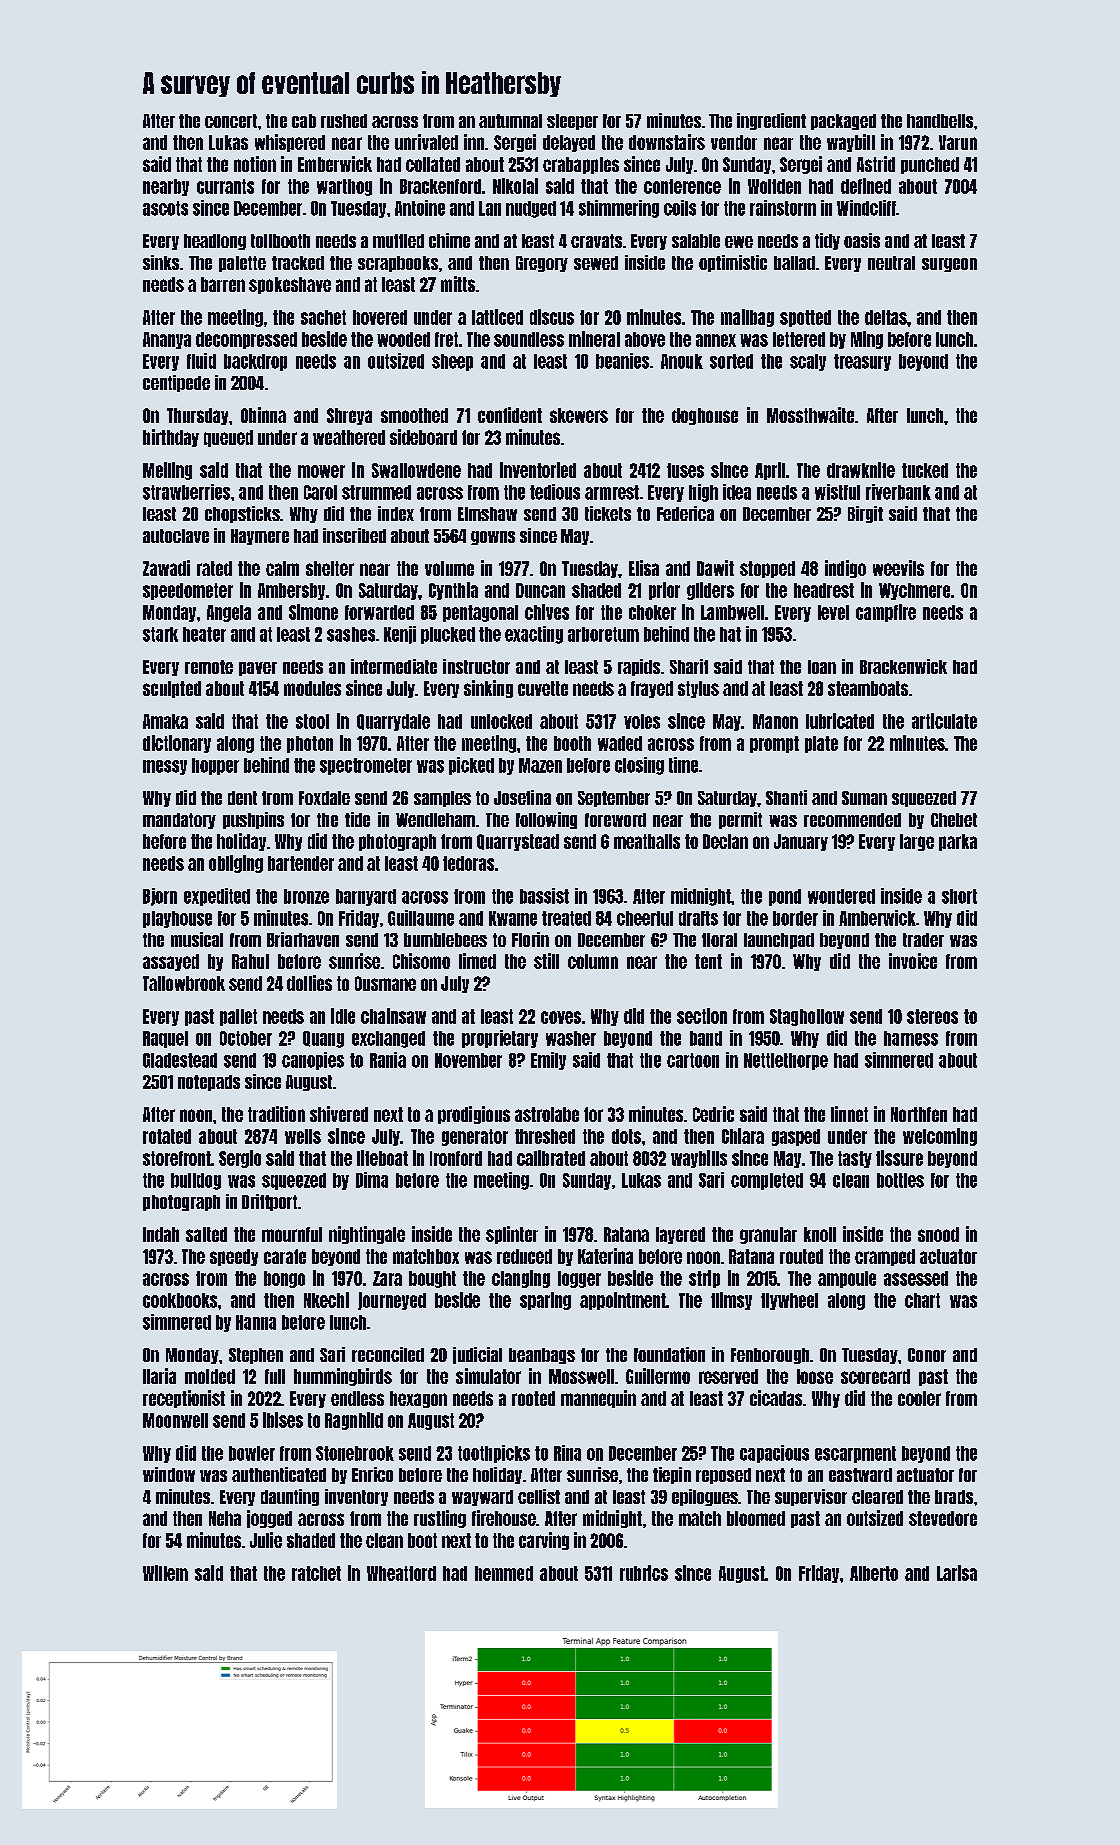 The height and width of the image is (1845, 1120). What do you see at coordinates (326, 1300) in the image?
I see `Nkechi` at bounding box center [326, 1300].
